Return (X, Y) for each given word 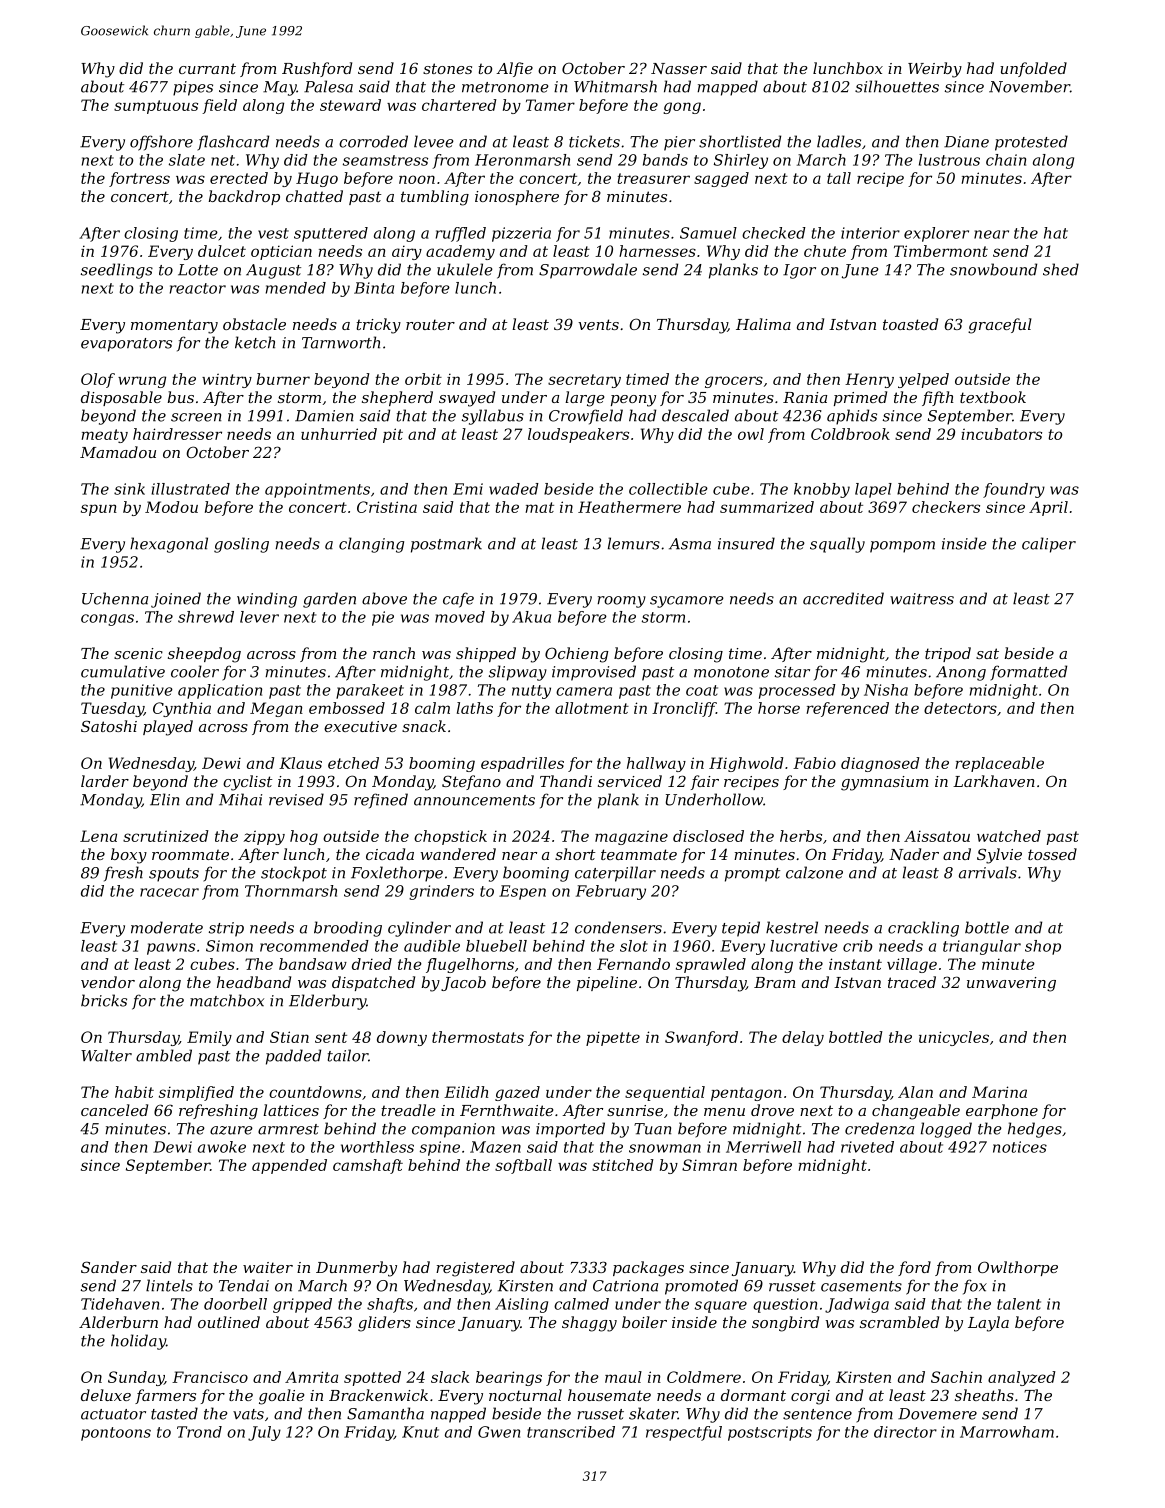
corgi (810, 1397)
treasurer (653, 178)
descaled (695, 415)
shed (1061, 269)
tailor (348, 1055)
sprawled (711, 965)
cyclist (247, 783)
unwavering (1011, 984)
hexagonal (169, 545)
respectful (684, 1433)
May (280, 88)
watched (1009, 836)
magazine (631, 837)
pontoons (116, 1434)
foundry (1014, 490)
